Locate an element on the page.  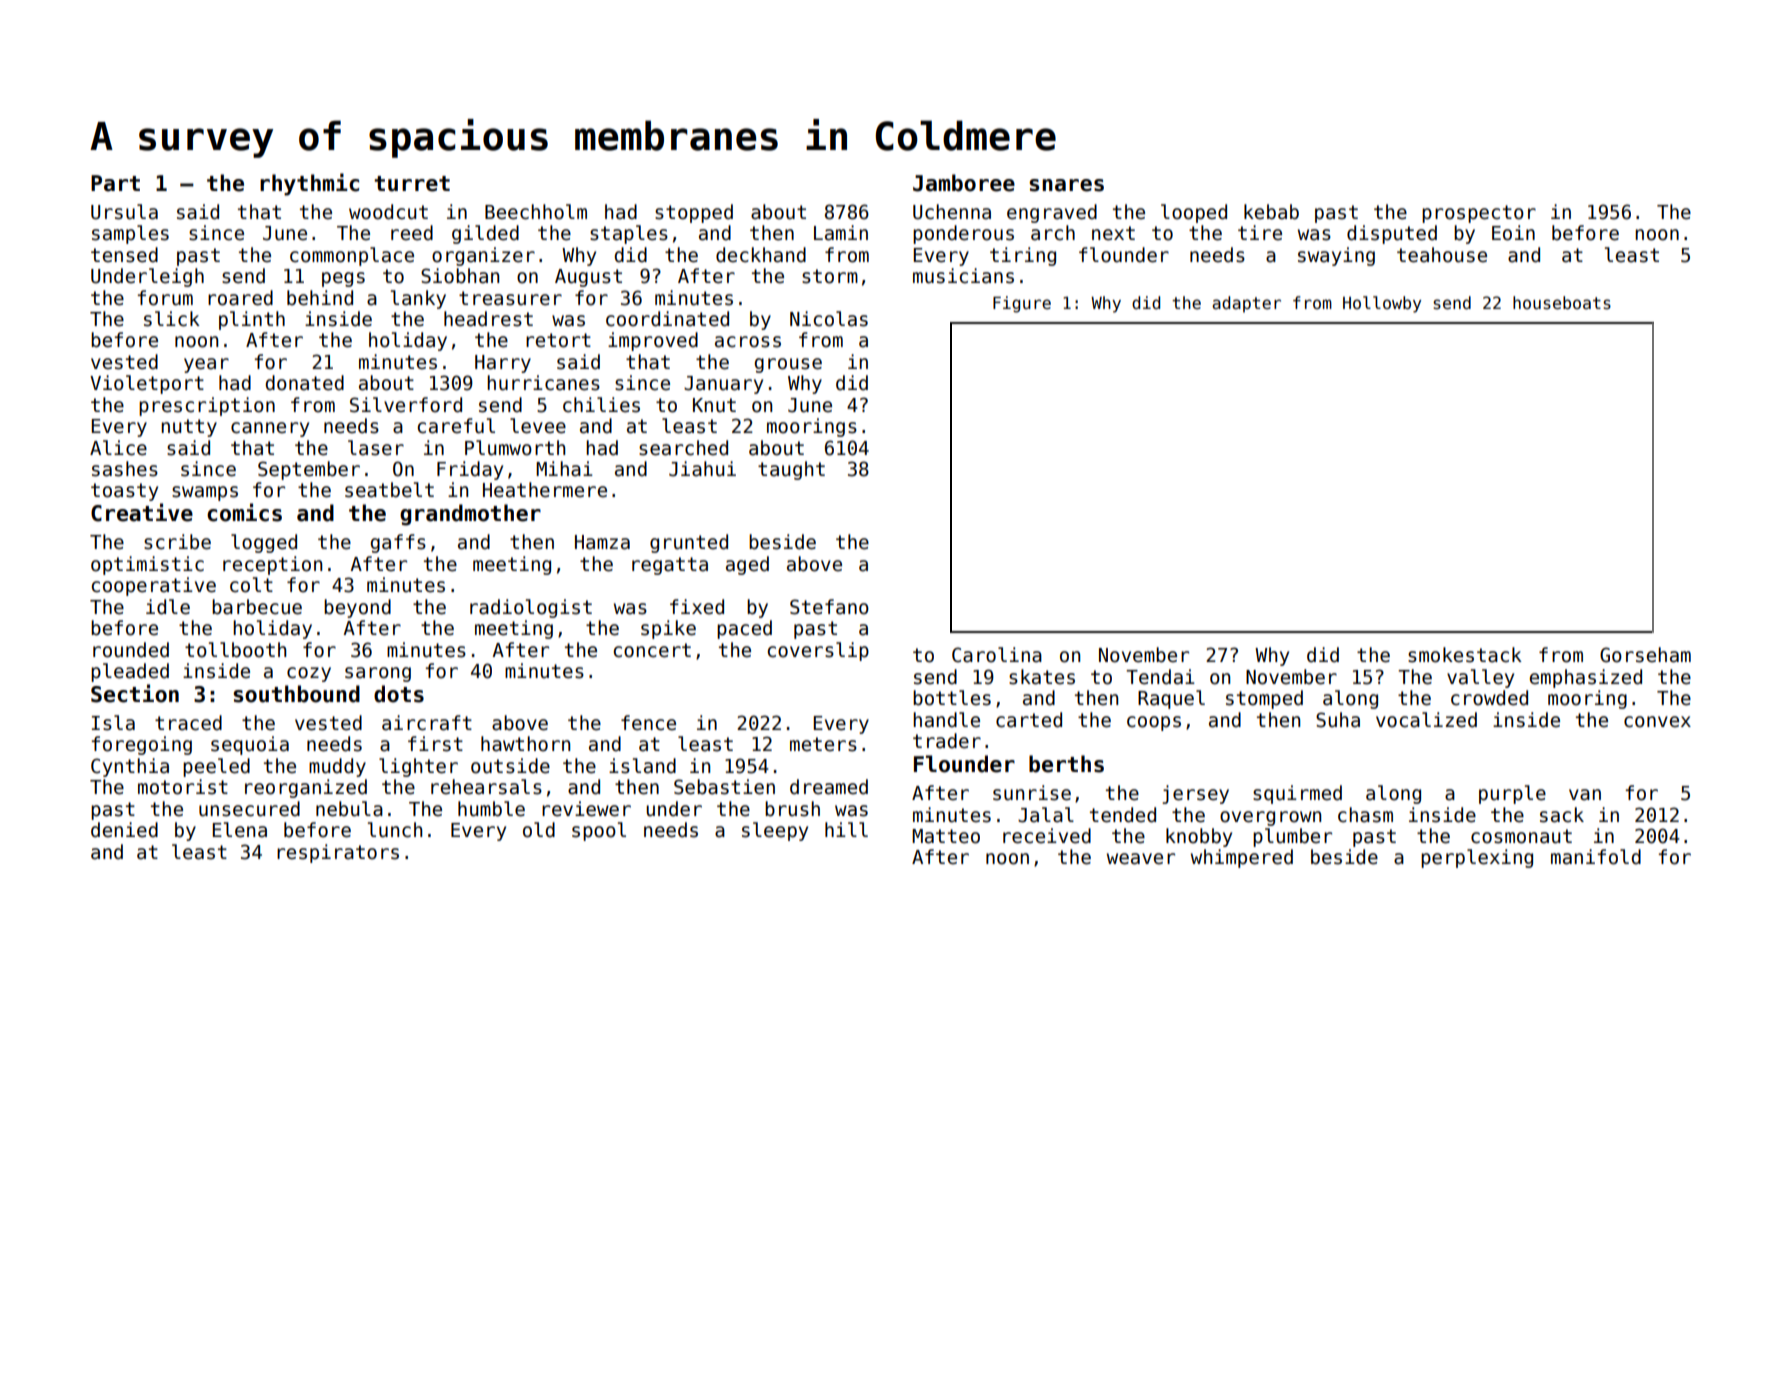
cannery is located at coordinates (270, 429).
